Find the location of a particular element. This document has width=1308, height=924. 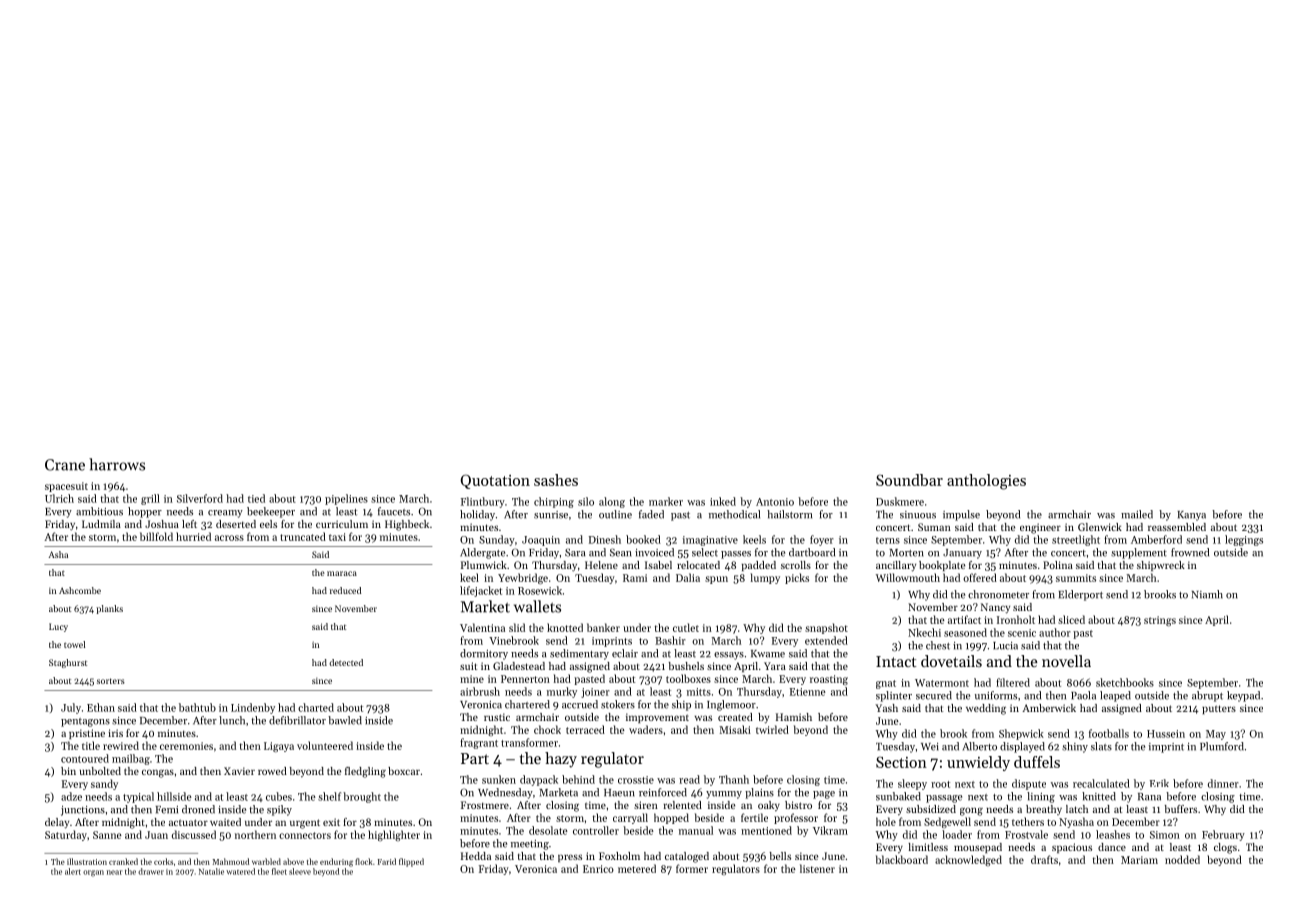

deserted is located at coordinates (236, 524).
